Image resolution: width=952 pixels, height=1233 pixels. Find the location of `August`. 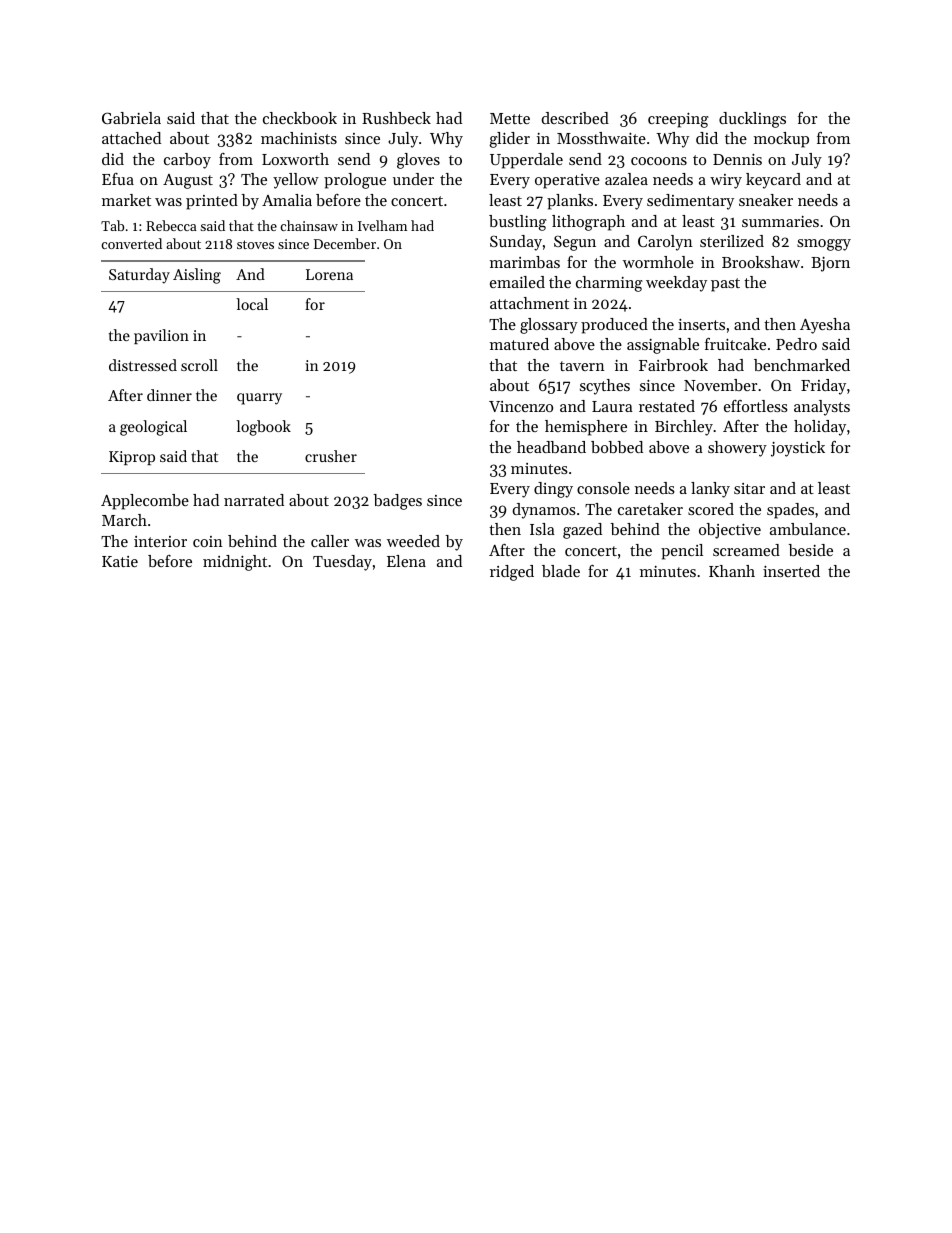

August is located at coordinates (188, 181).
